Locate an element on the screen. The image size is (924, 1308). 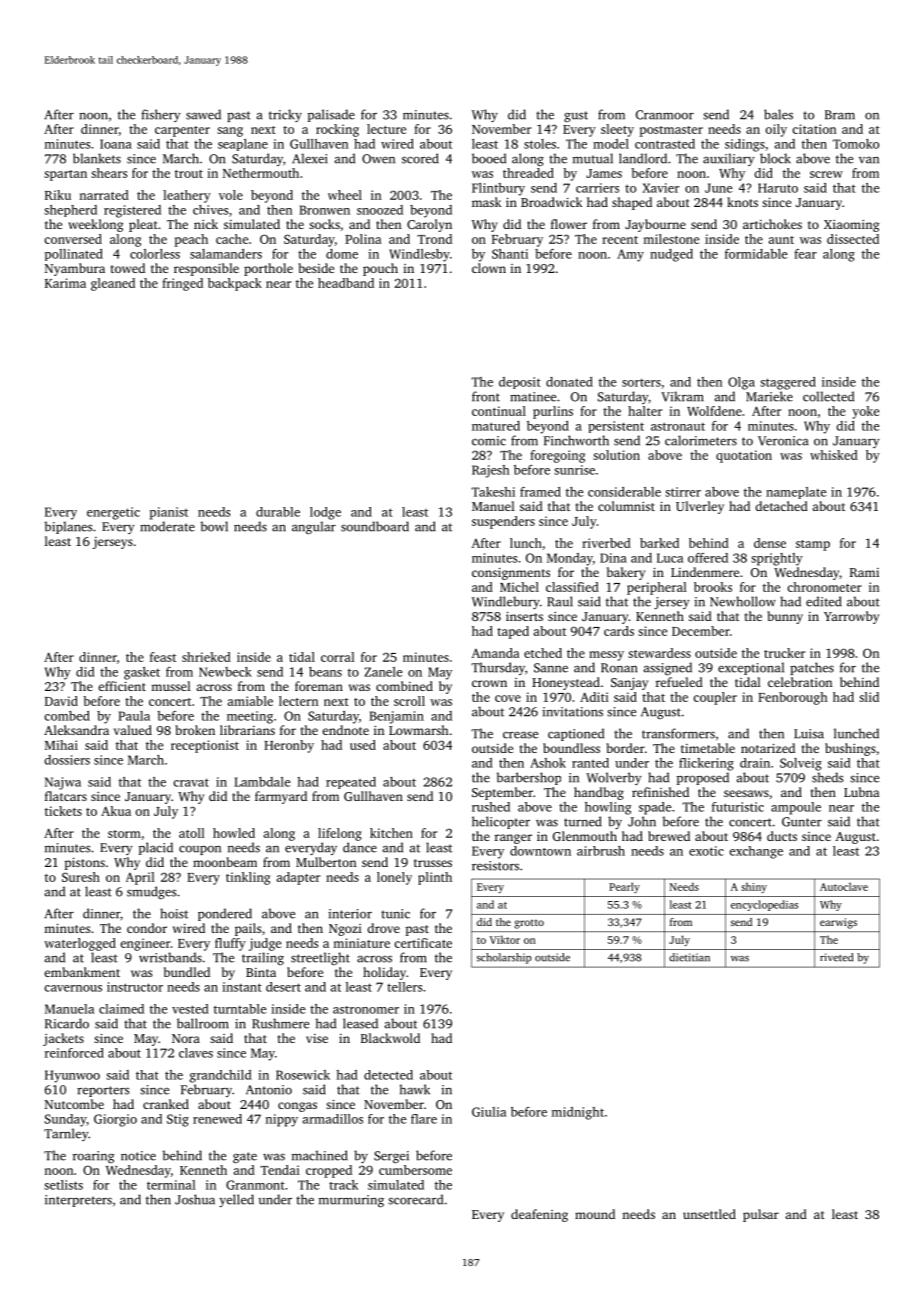
energetic is located at coordinates (113, 513).
